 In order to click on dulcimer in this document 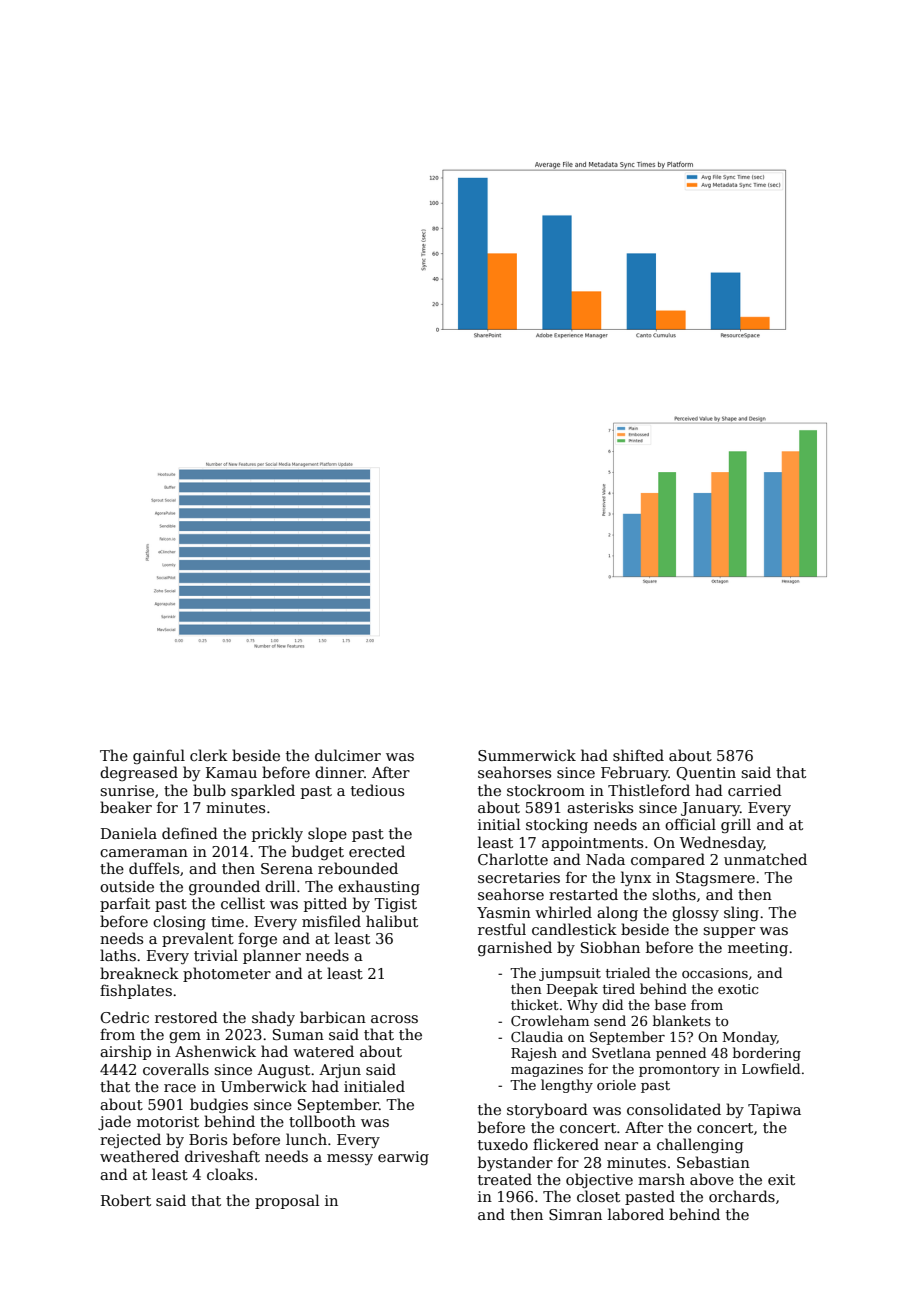, I will do `click(348, 755)`.
